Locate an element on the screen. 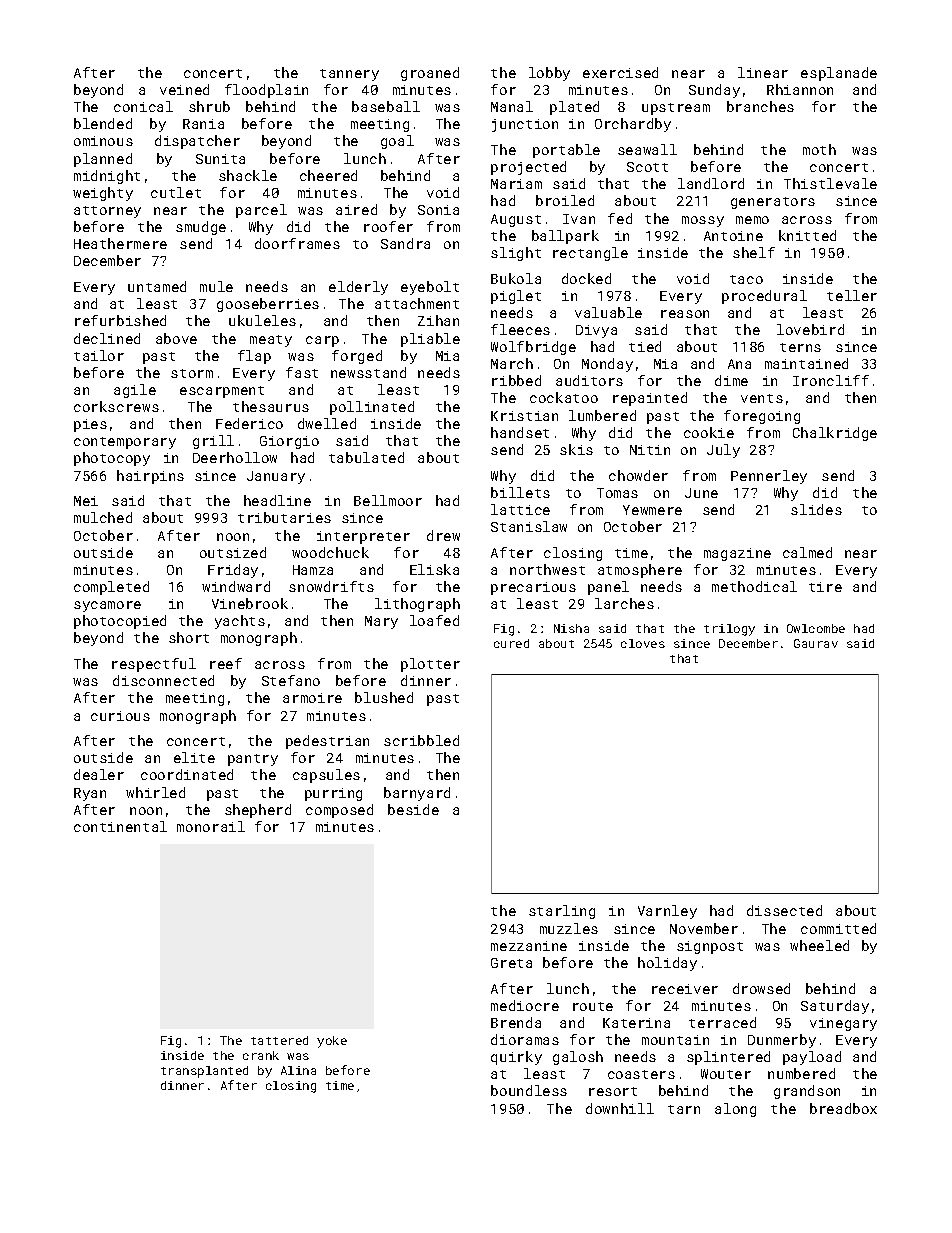 The image size is (952, 1233). tattered is located at coordinates (279, 1040).
